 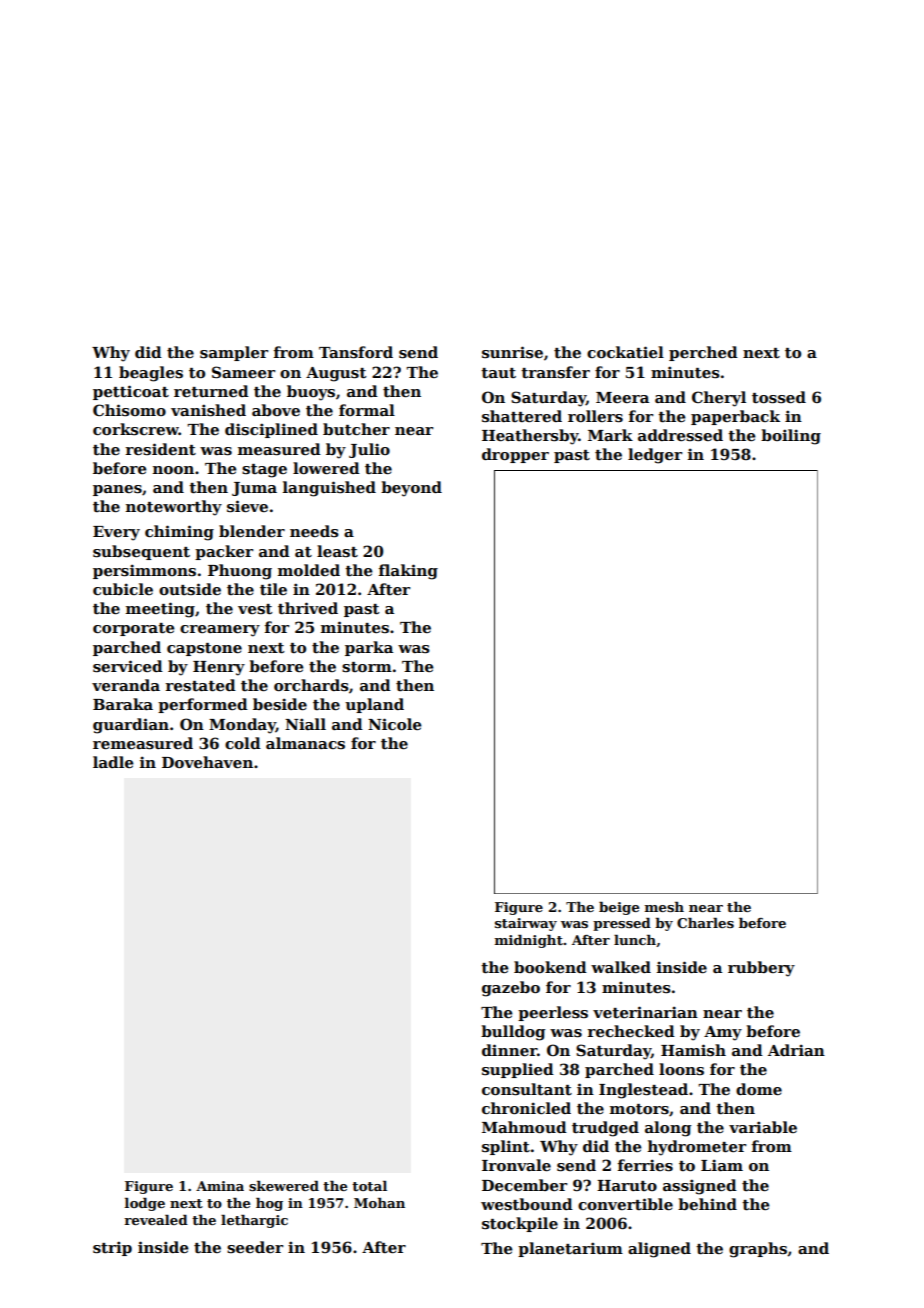 What do you see at coordinates (664, 907) in the screenshot?
I see `mesh` at bounding box center [664, 907].
